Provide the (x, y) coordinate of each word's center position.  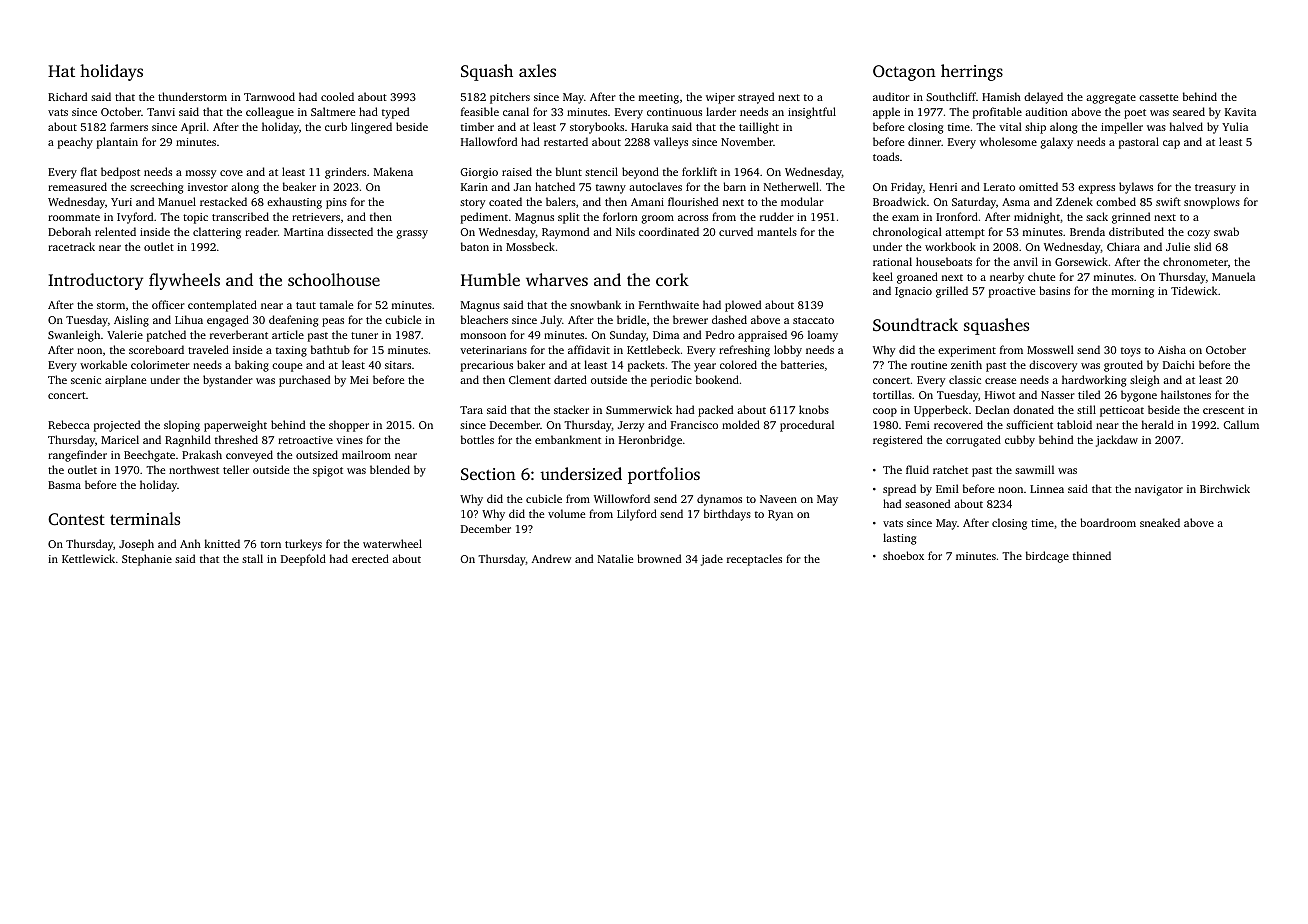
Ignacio (913, 292)
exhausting (294, 203)
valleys (671, 143)
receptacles (754, 560)
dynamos (719, 500)
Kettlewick (88, 558)
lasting (899, 539)
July (551, 321)
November (747, 141)
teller (236, 469)
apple (886, 113)
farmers (129, 126)
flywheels (184, 281)
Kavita (1240, 112)
